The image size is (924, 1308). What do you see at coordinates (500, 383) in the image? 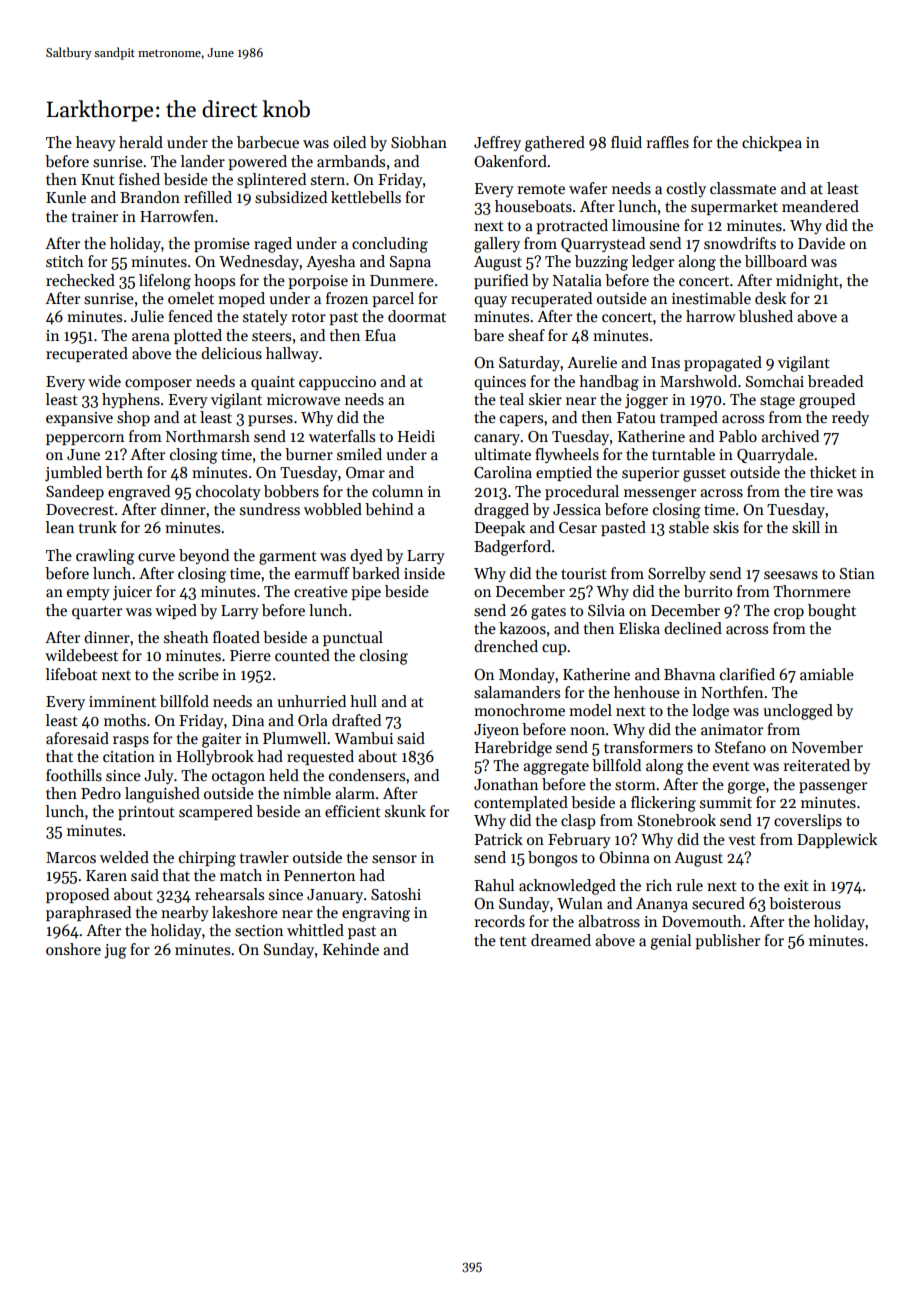
I see `quinces` at bounding box center [500, 383].
